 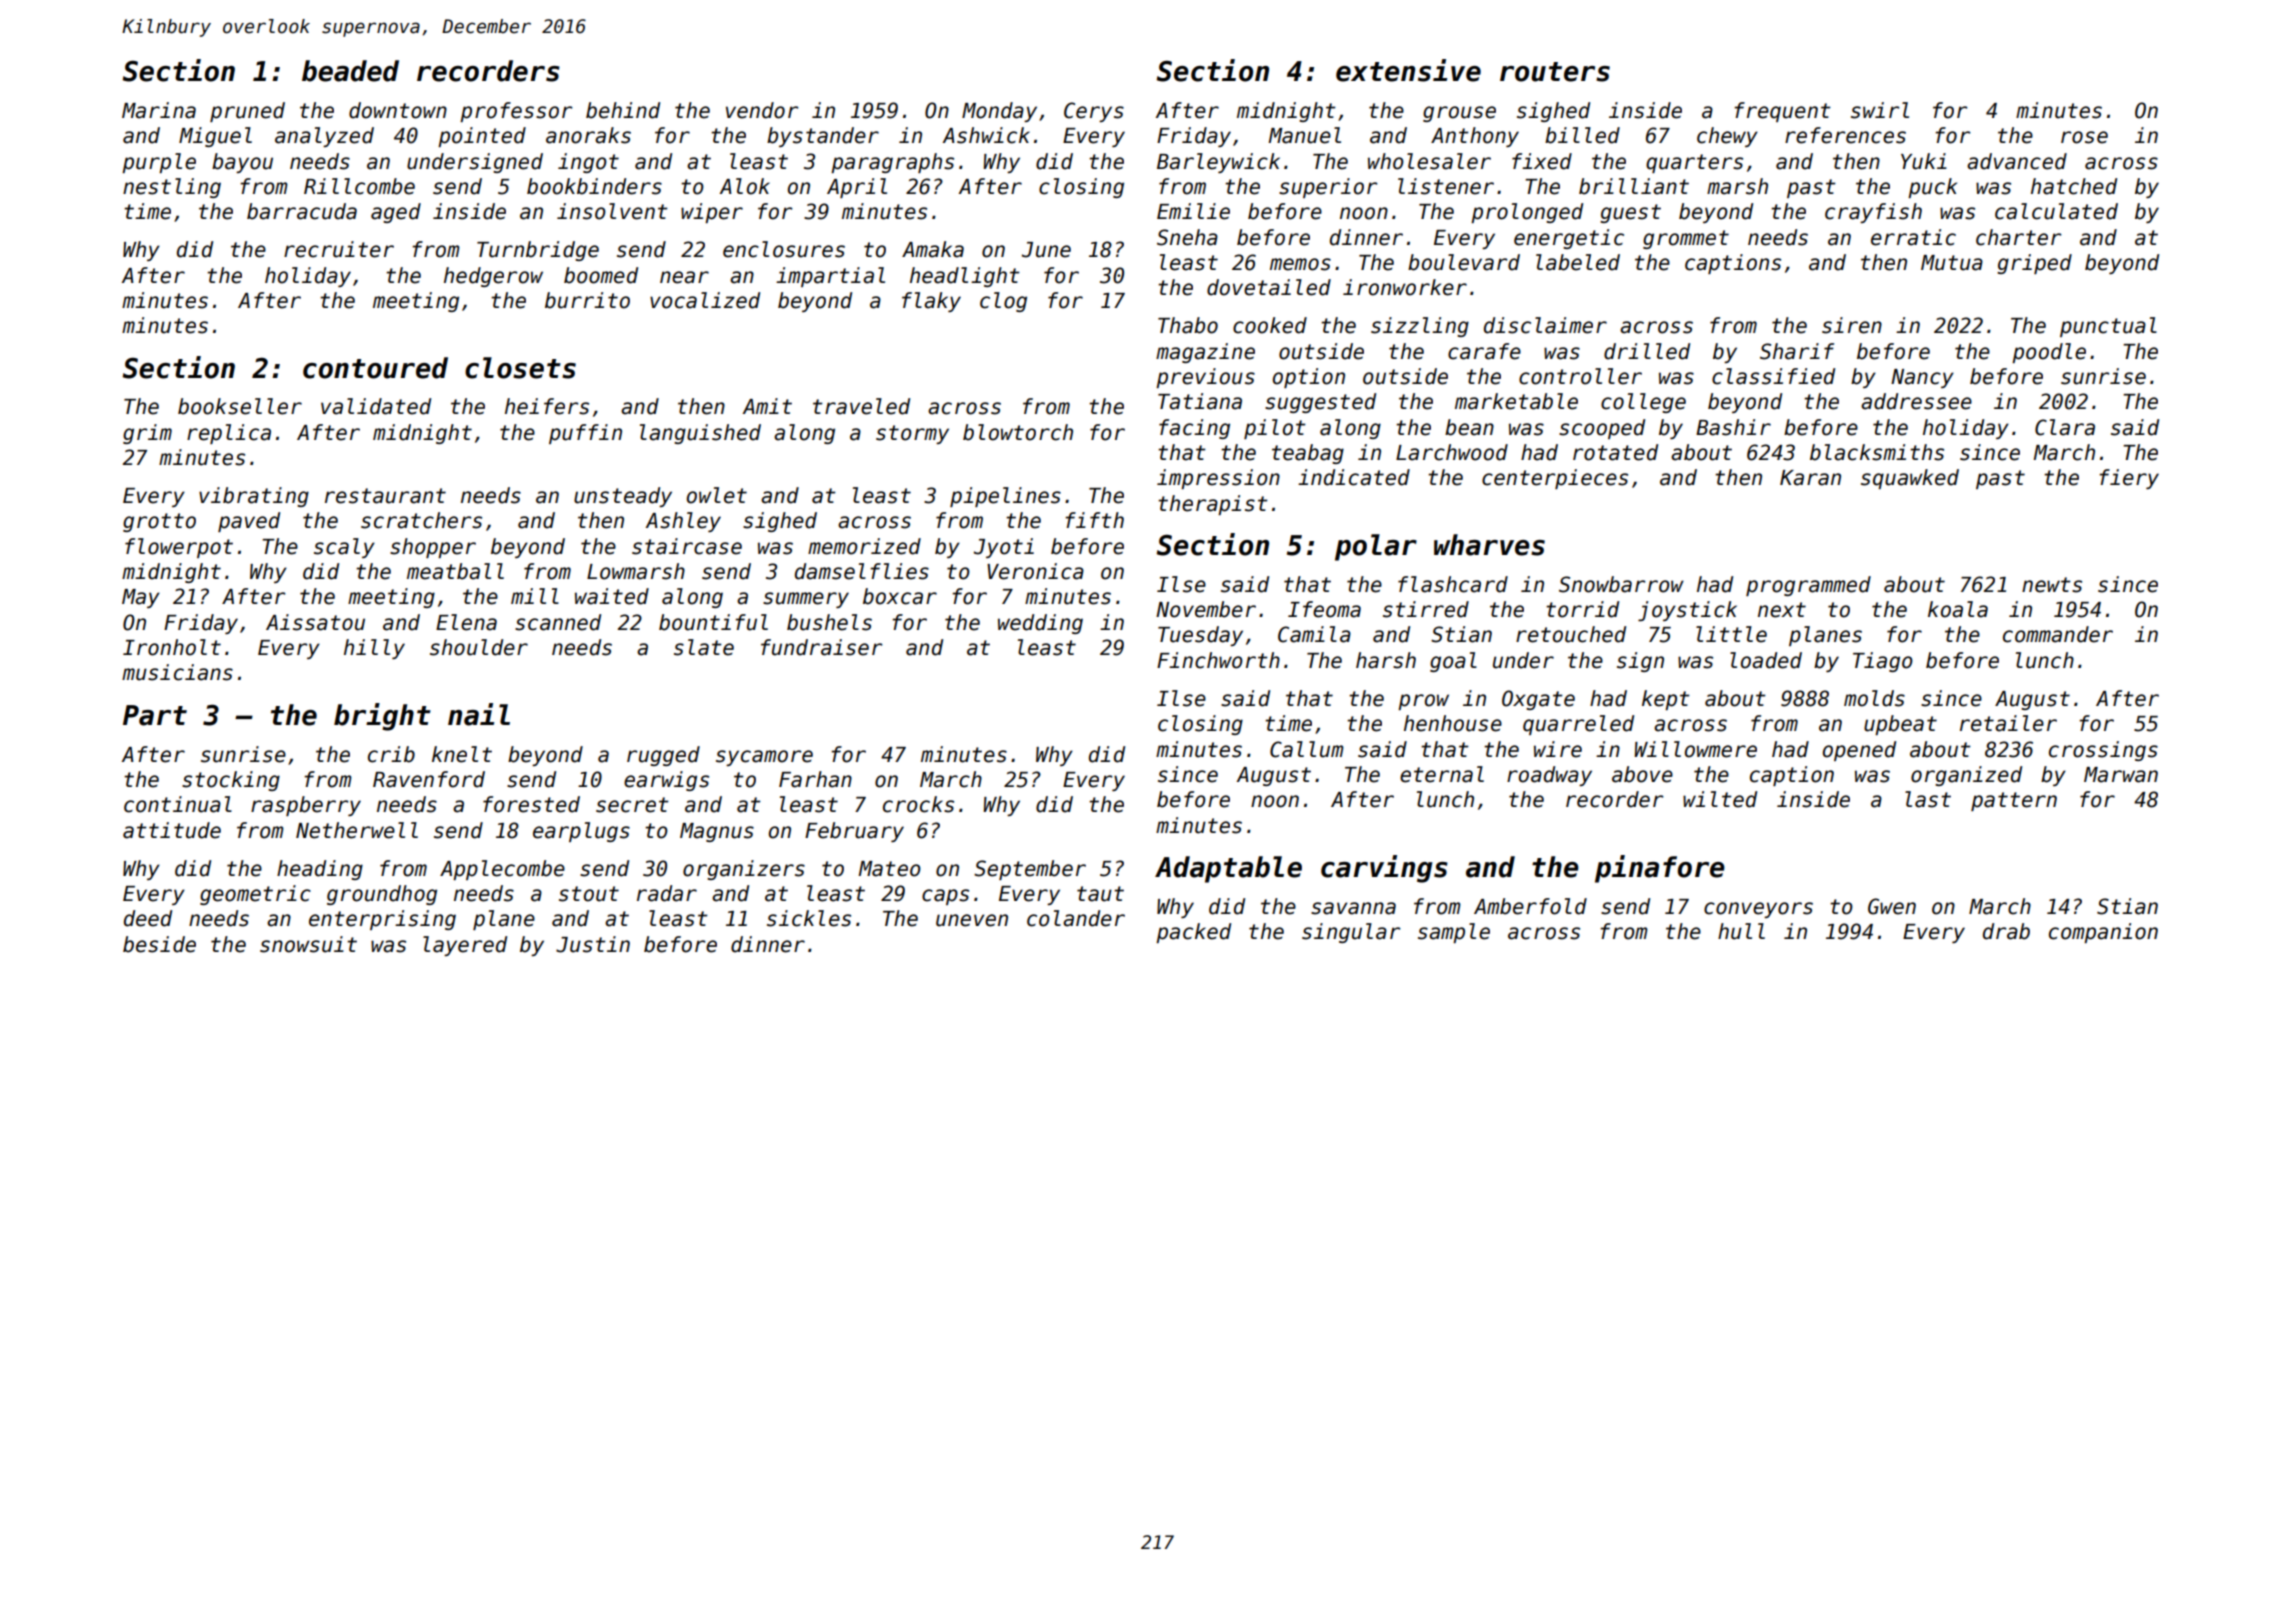 What do you see at coordinates (999, 112) in the screenshot?
I see `Monday` at bounding box center [999, 112].
